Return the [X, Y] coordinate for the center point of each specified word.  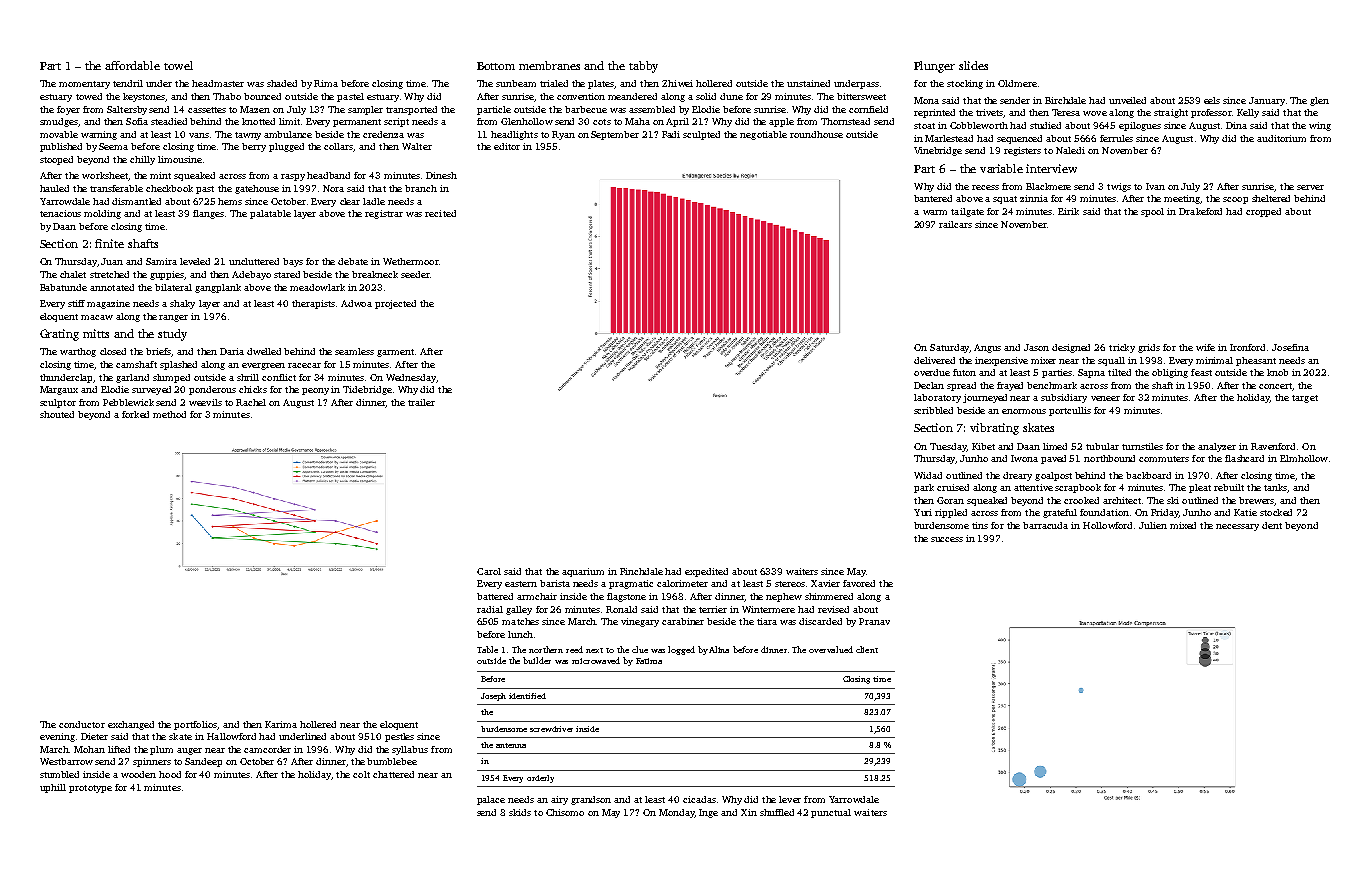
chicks [253, 389]
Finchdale [641, 571]
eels [1212, 100]
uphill [53, 788]
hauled [54, 188]
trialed [554, 83]
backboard [1148, 475]
